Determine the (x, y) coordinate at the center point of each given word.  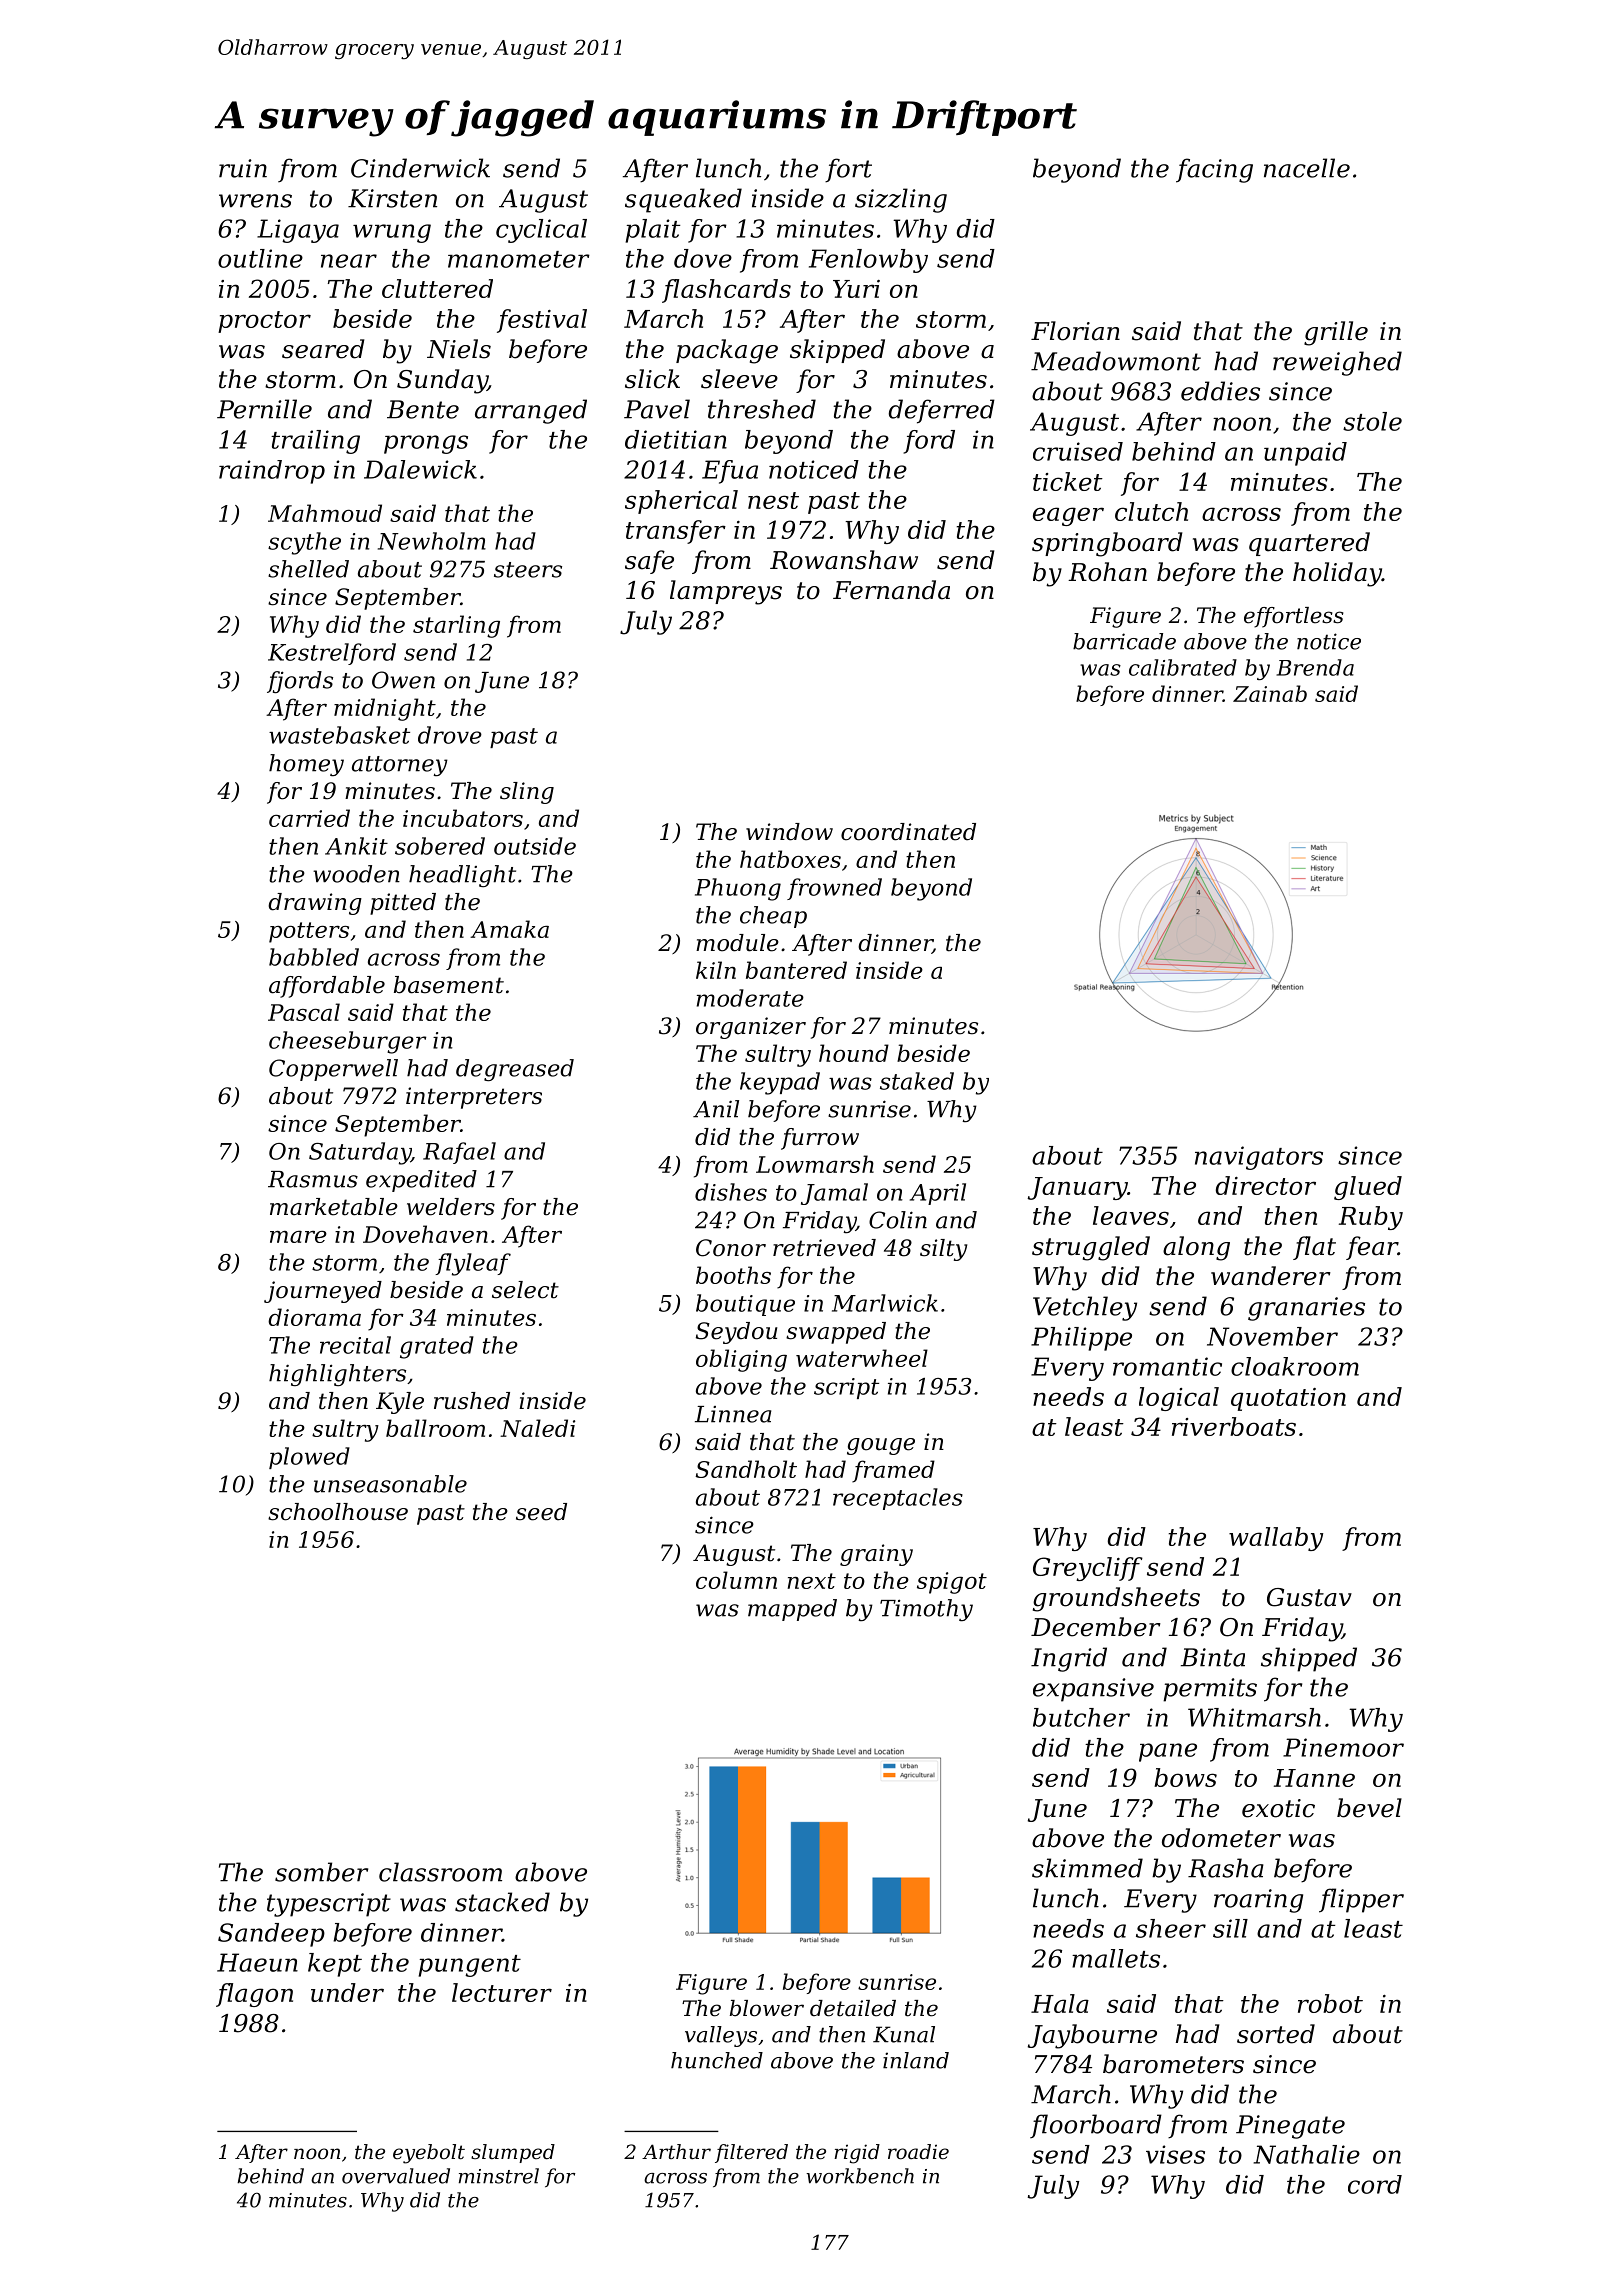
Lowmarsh (815, 1164)
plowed (309, 1458)
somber (321, 1872)
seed (541, 1512)
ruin (243, 168)
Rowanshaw (844, 560)
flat (1314, 1248)
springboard (1107, 544)
